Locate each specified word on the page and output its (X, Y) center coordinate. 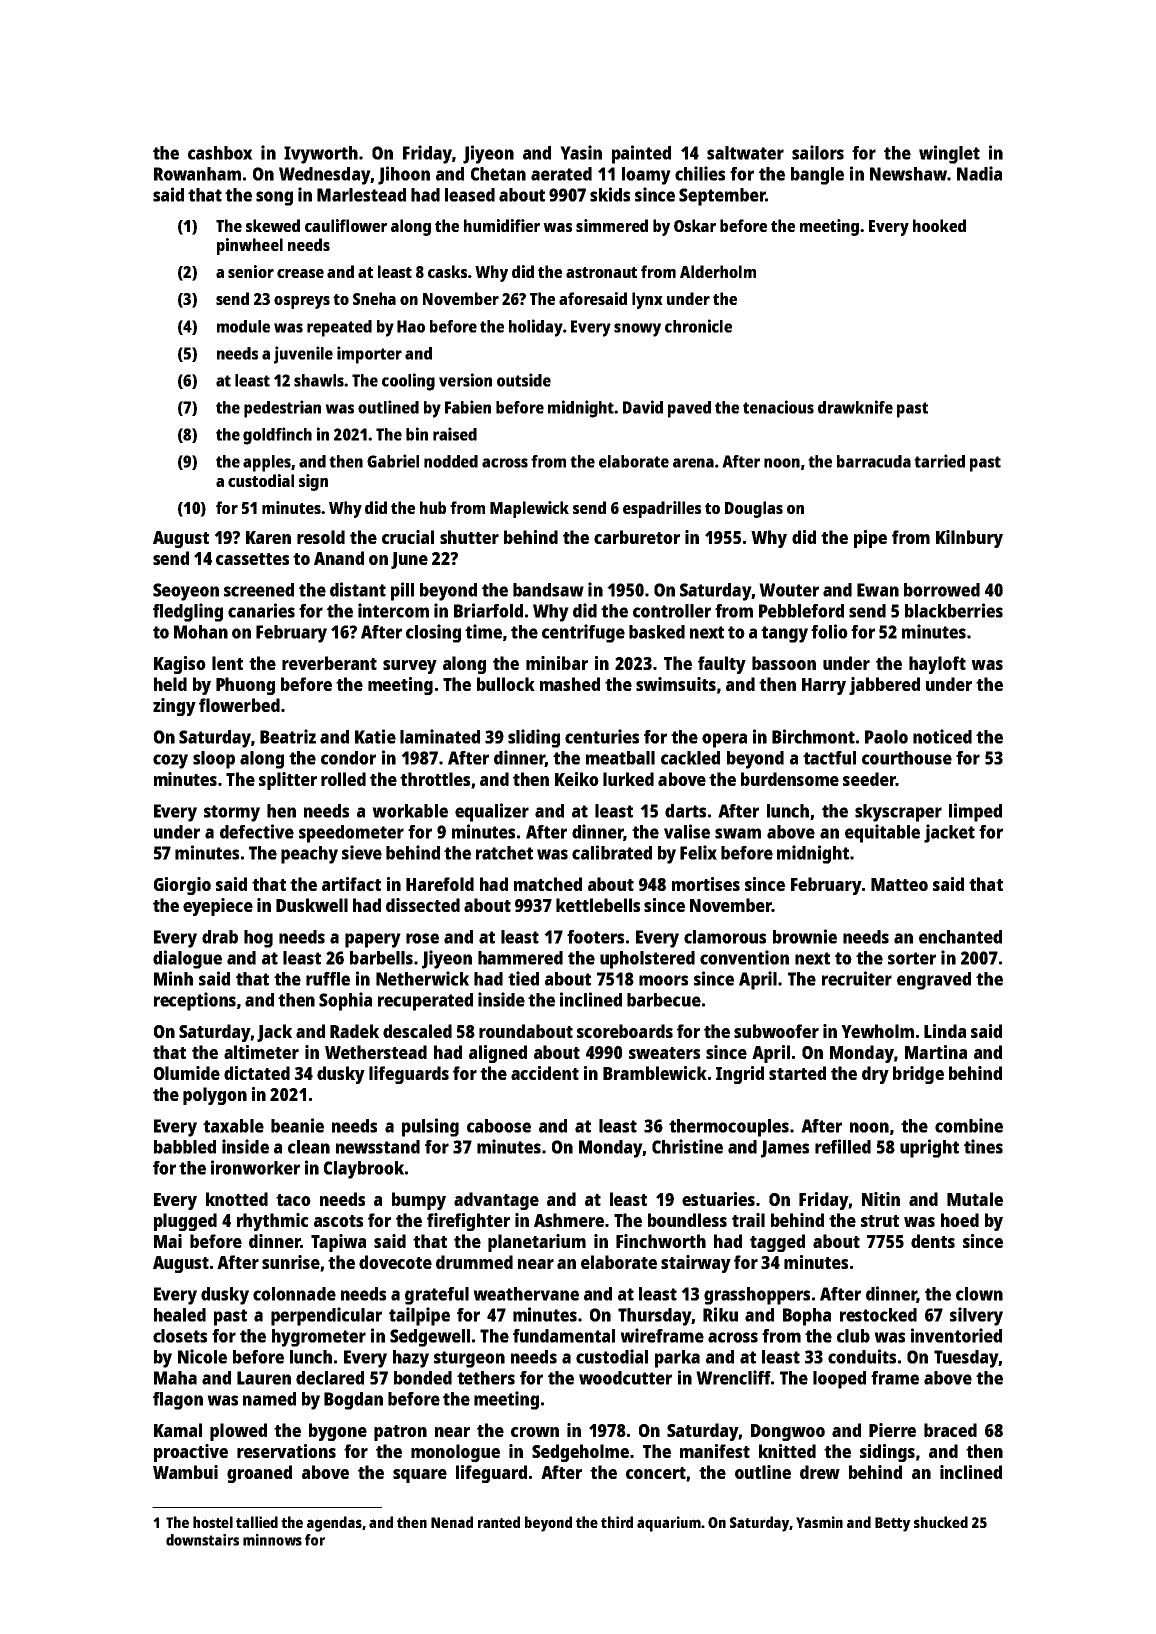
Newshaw (908, 174)
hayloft (937, 665)
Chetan (498, 174)
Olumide (187, 1073)
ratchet (504, 853)
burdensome (790, 779)
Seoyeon (186, 592)
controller (672, 611)
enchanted (960, 937)
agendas (334, 1524)
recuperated (425, 1002)
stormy (232, 813)
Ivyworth (321, 155)
